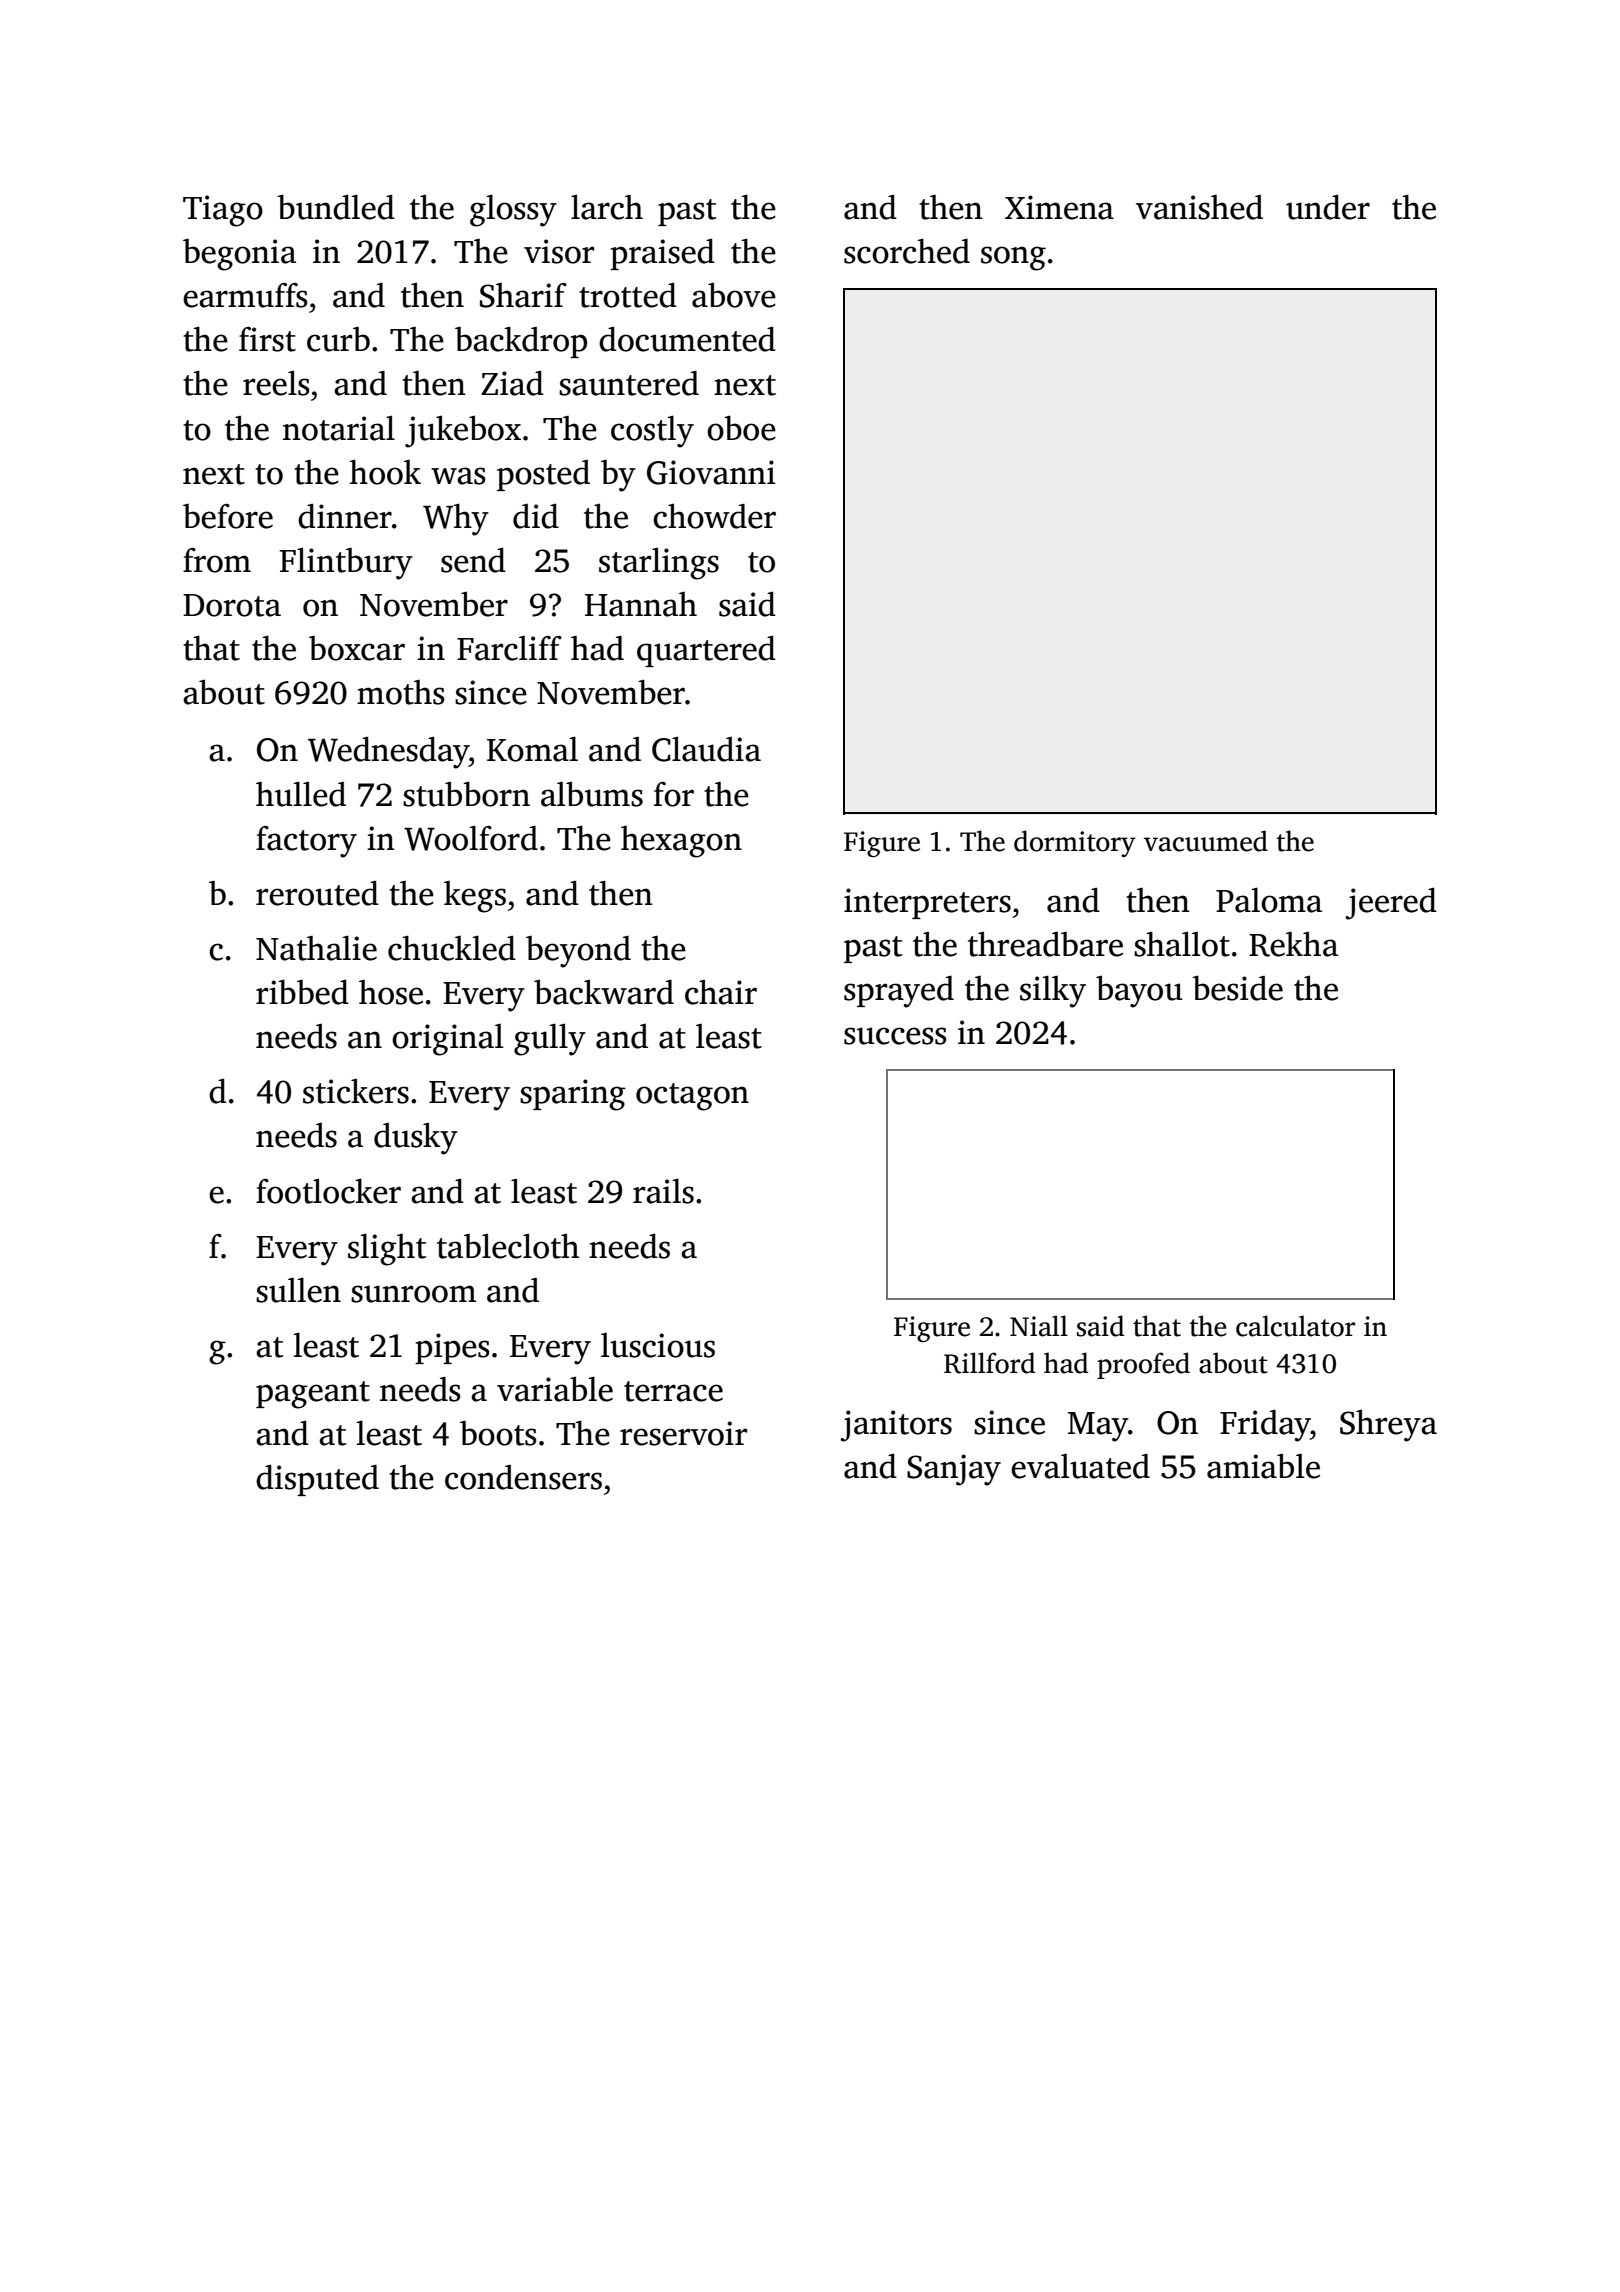 This image has height=2292, width=1620. Describe the element at coordinates (1059, 207) in the image. I see `Ximena` at that location.
